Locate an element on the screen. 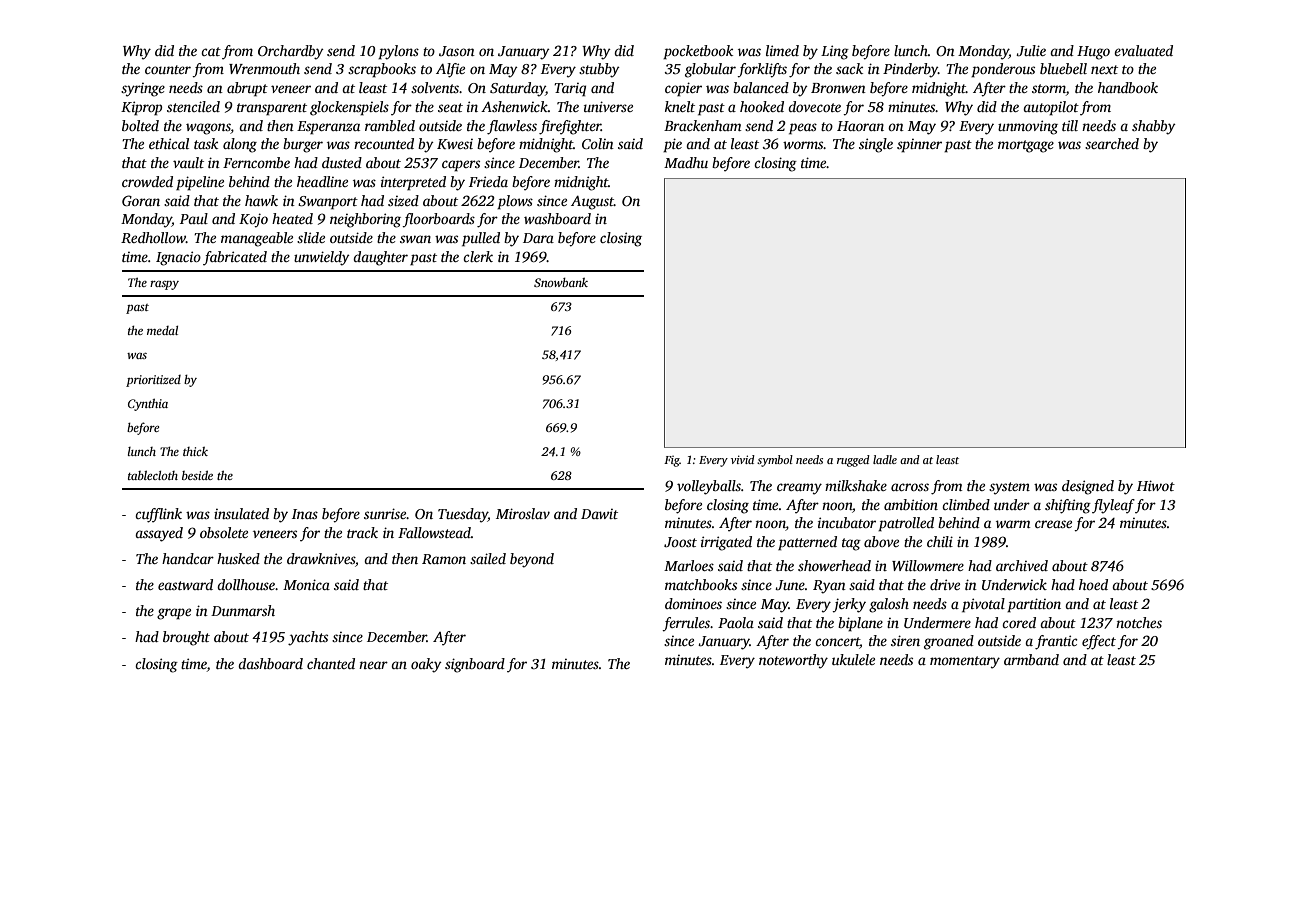  pocketbook is located at coordinates (698, 52).
